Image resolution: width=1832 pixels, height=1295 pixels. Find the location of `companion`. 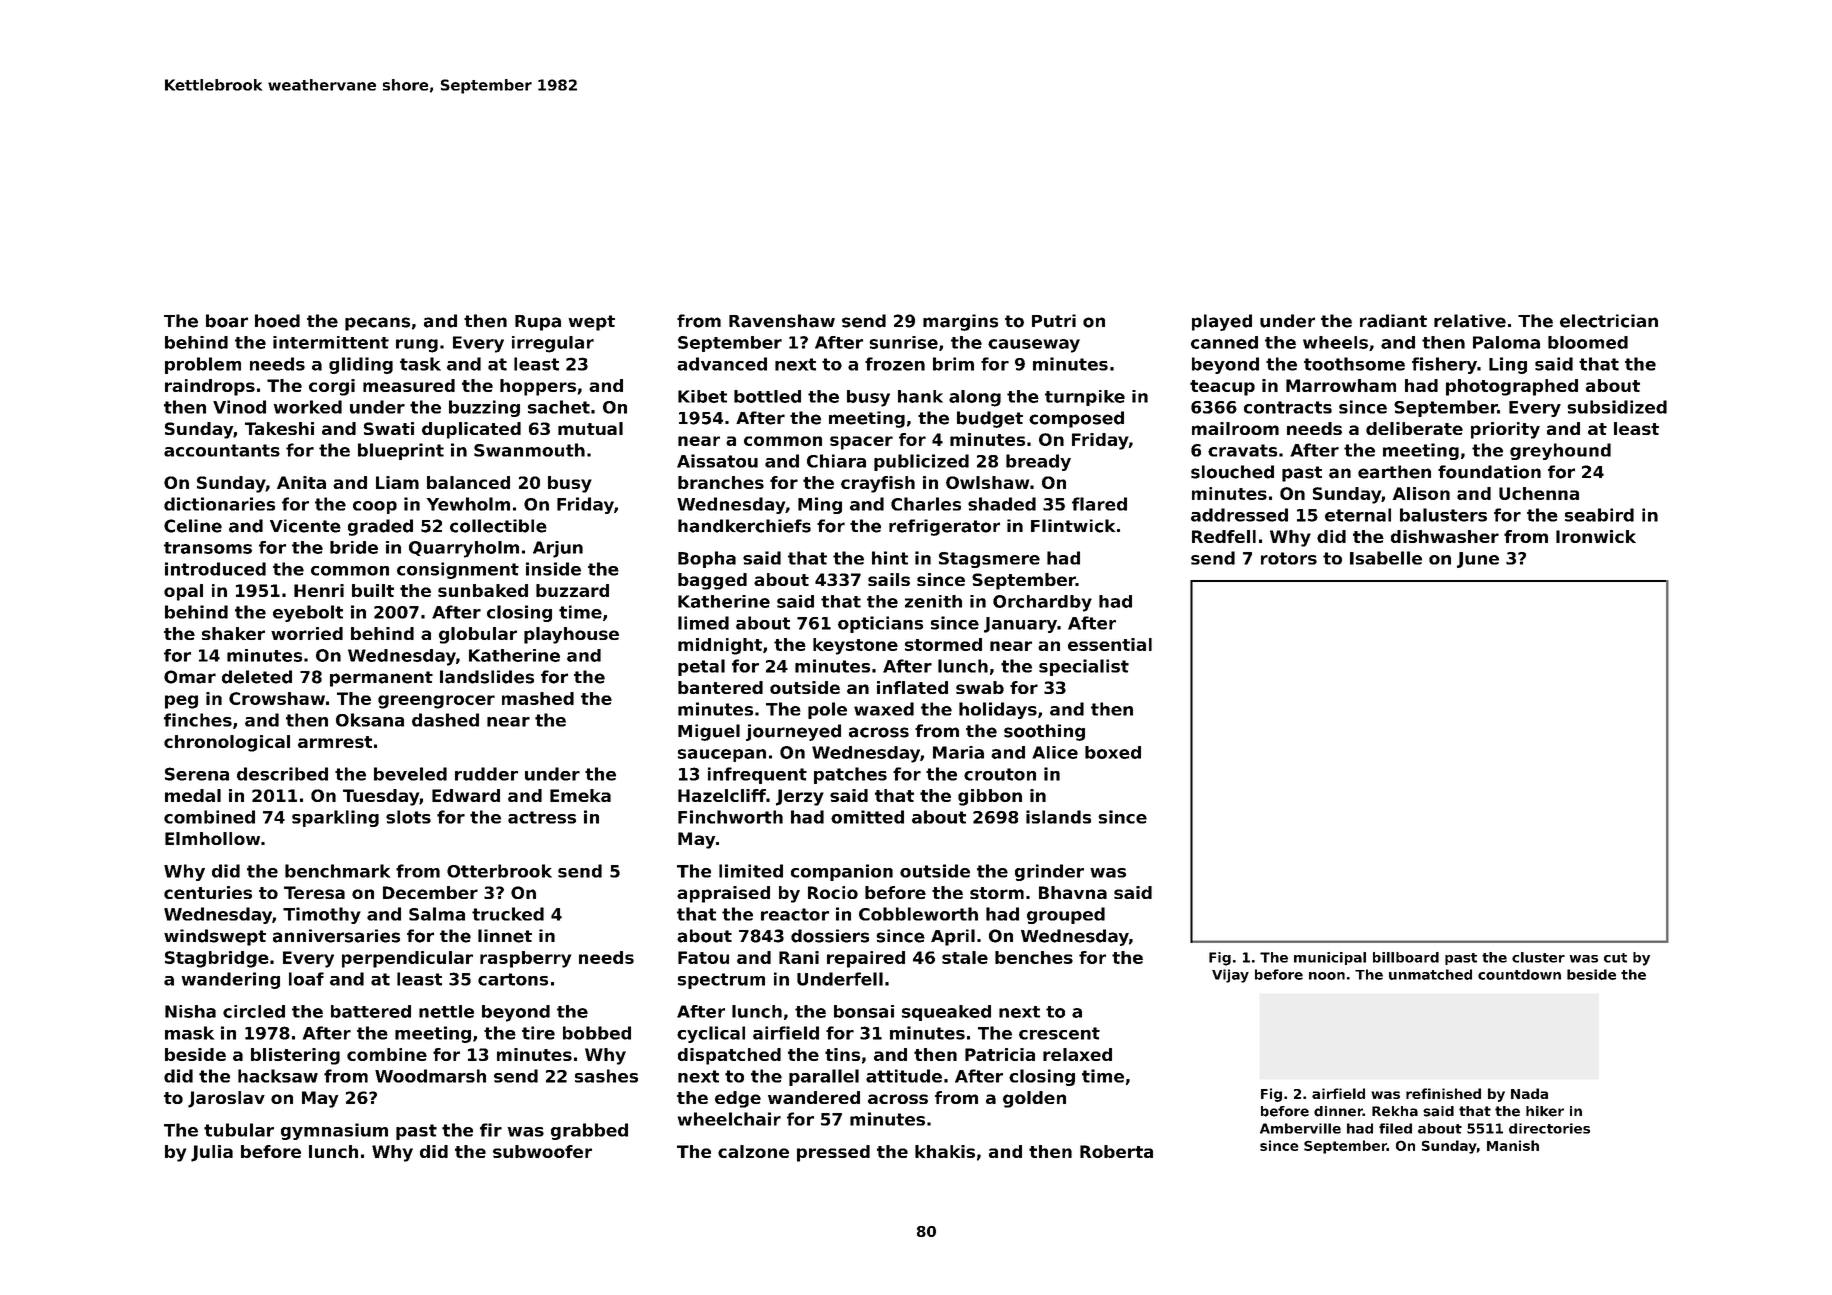

companion is located at coordinates (842, 872).
